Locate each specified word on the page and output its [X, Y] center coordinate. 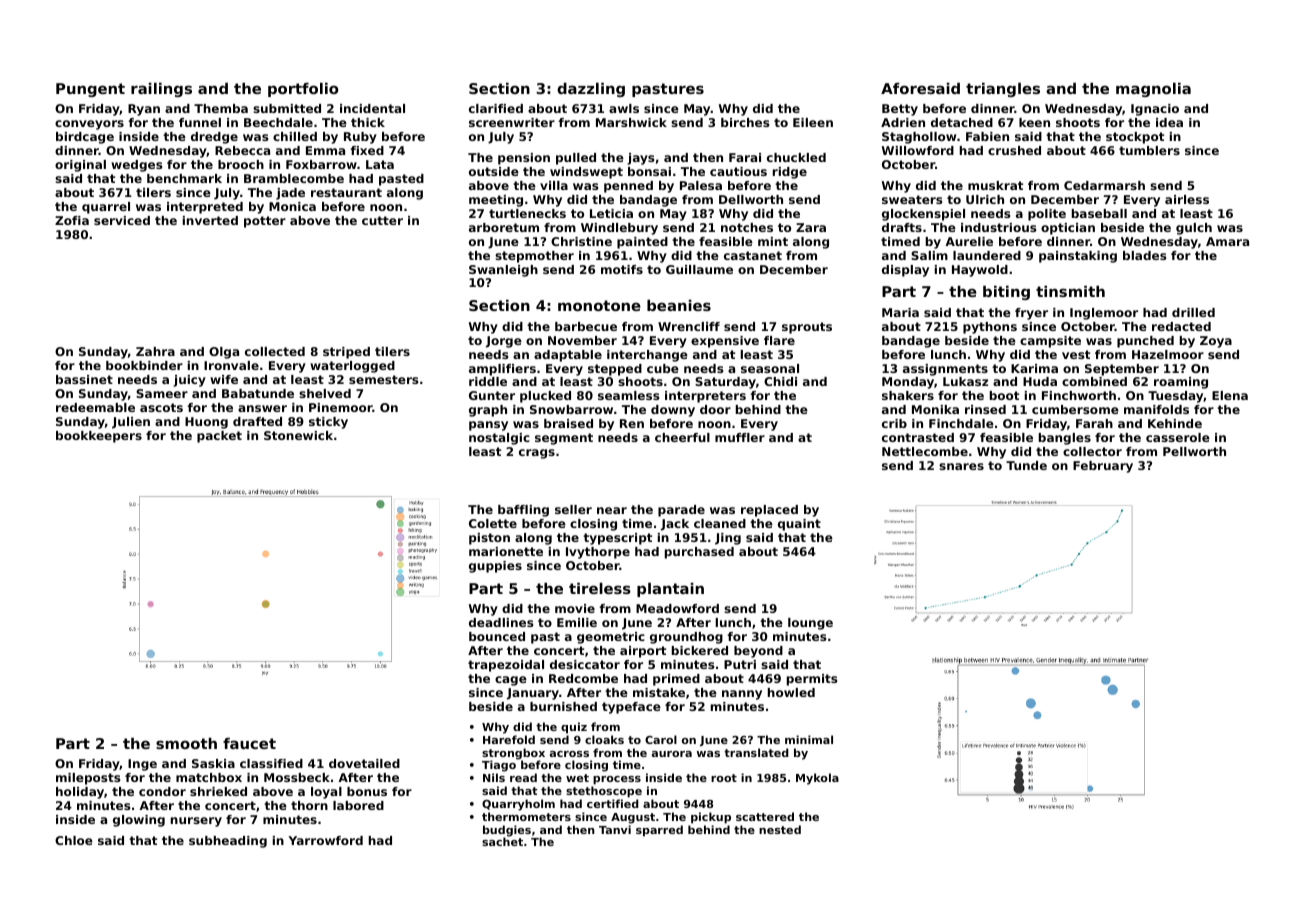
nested [780, 829]
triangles [1003, 90]
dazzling [591, 90]
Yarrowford [325, 840]
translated [756, 752]
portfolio [303, 90]
